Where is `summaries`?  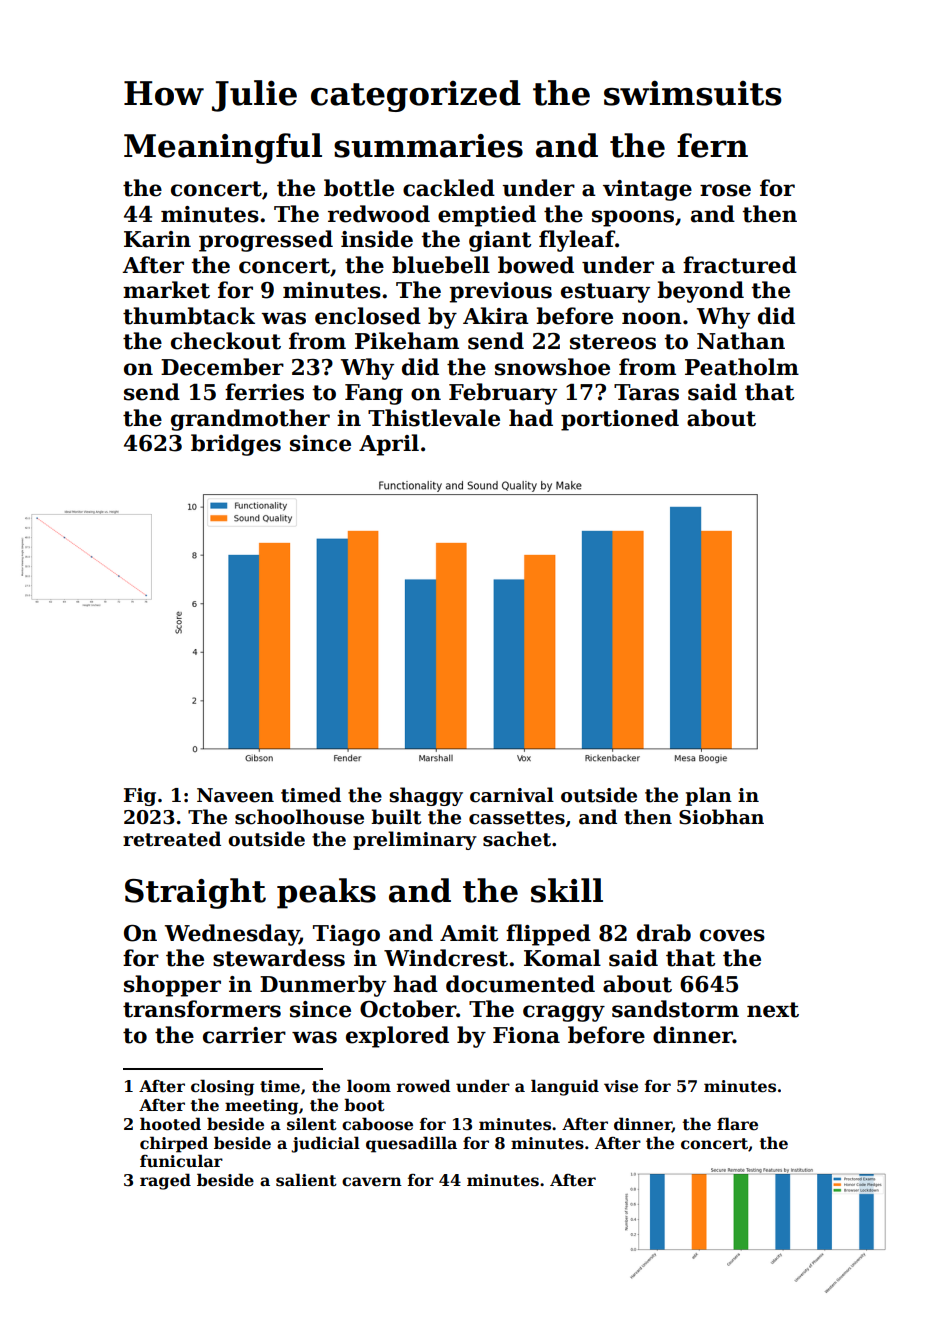
summaries is located at coordinates (428, 146).
